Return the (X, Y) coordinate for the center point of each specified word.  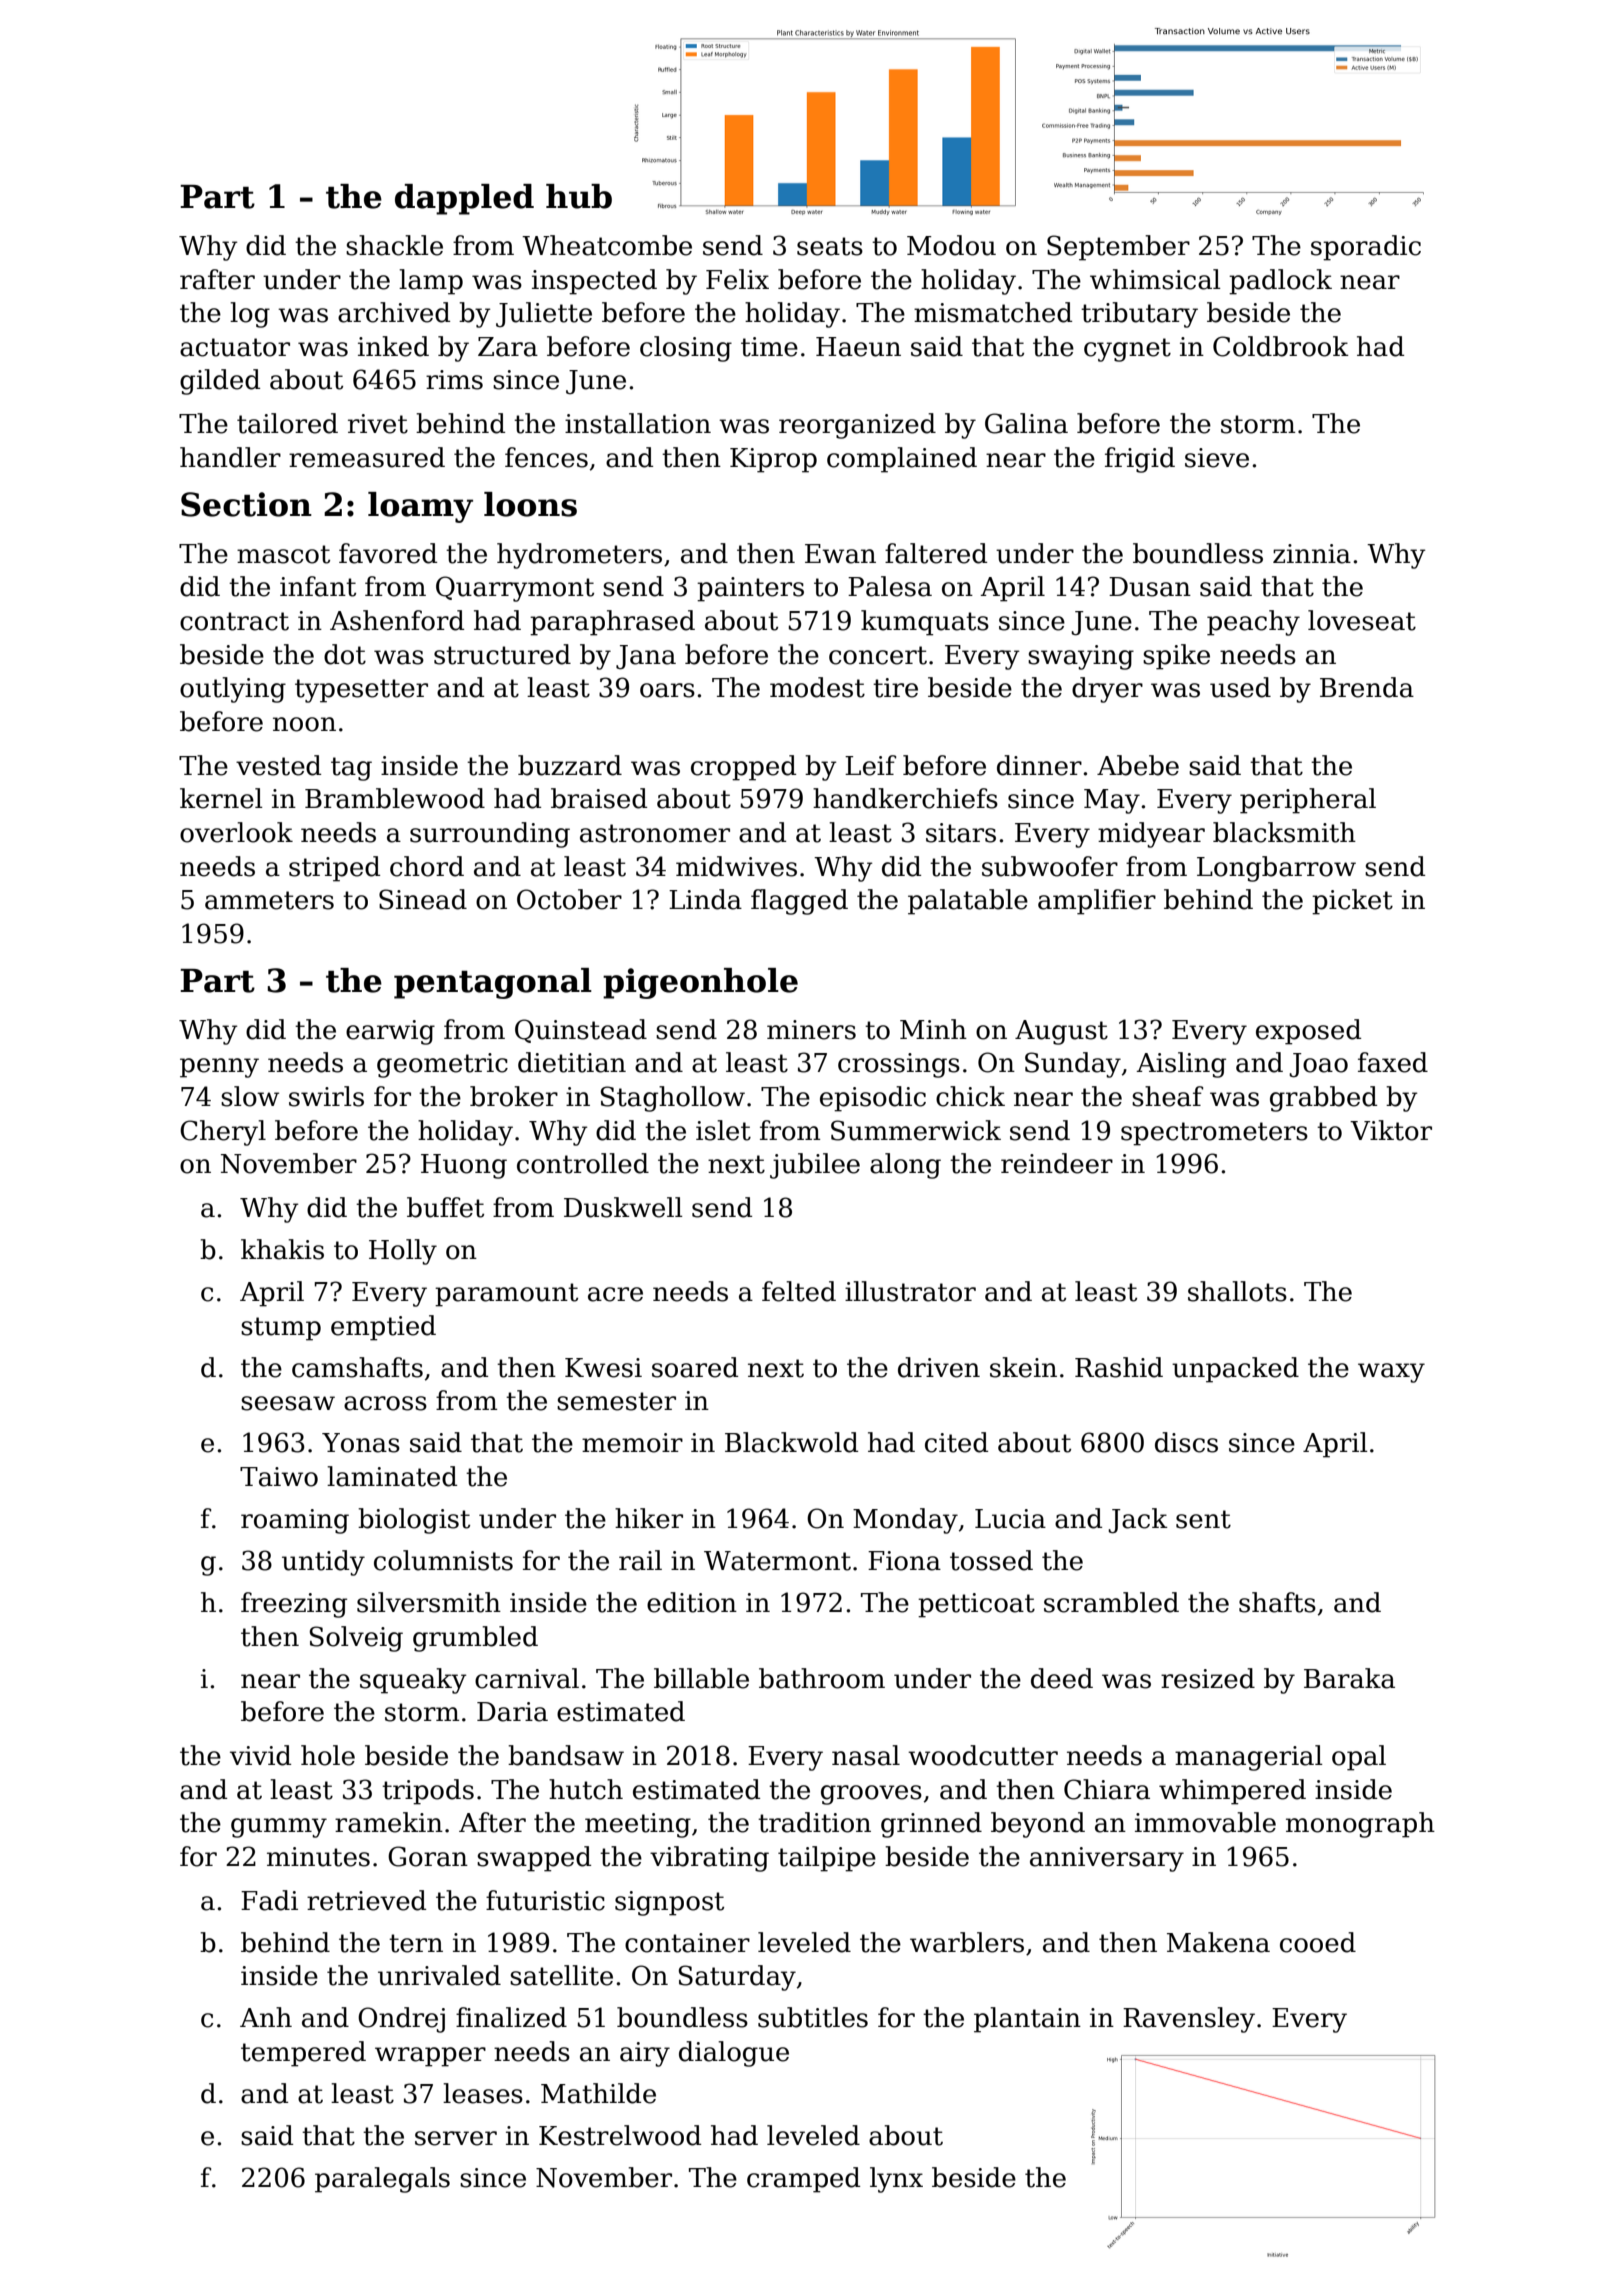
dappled (464, 199)
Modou (951, 245)
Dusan (1150, 587)
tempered (303, 2054)
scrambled (1111, 1602)
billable (701, 1678)
